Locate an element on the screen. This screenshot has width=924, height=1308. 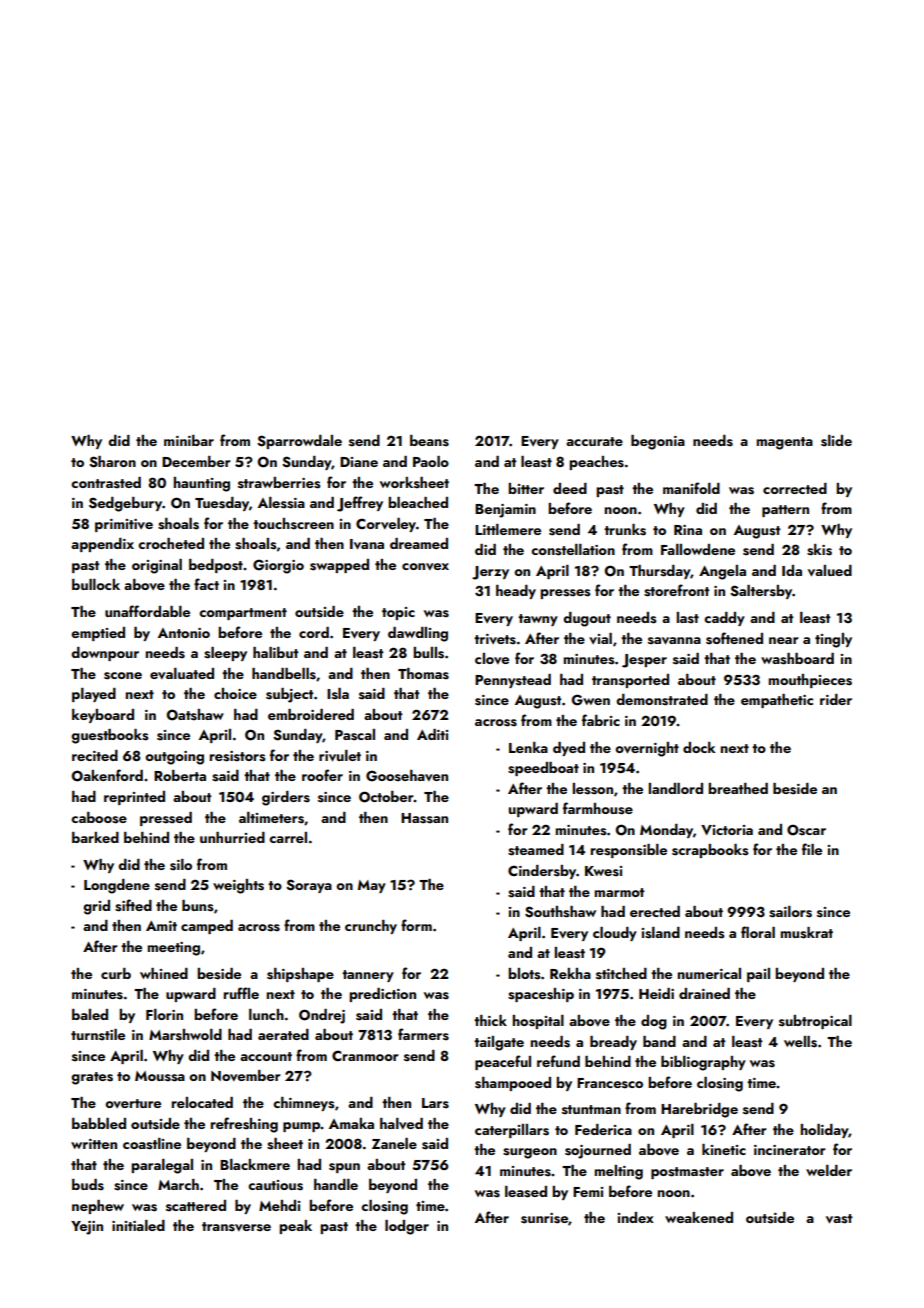
begonia is located at coordinates (658, 442).
